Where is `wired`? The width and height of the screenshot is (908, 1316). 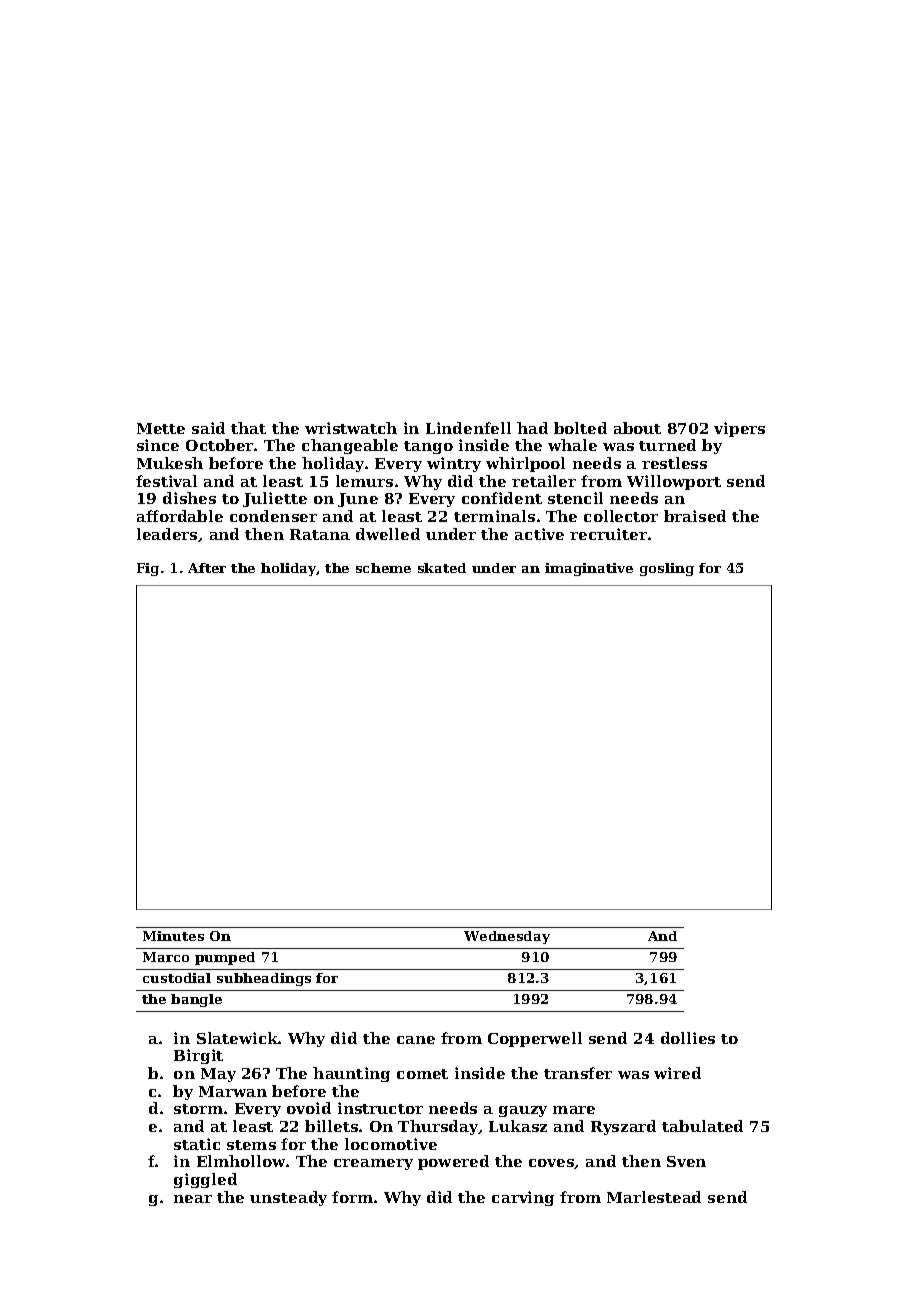
wired is located at coordinates (677, 1073).
